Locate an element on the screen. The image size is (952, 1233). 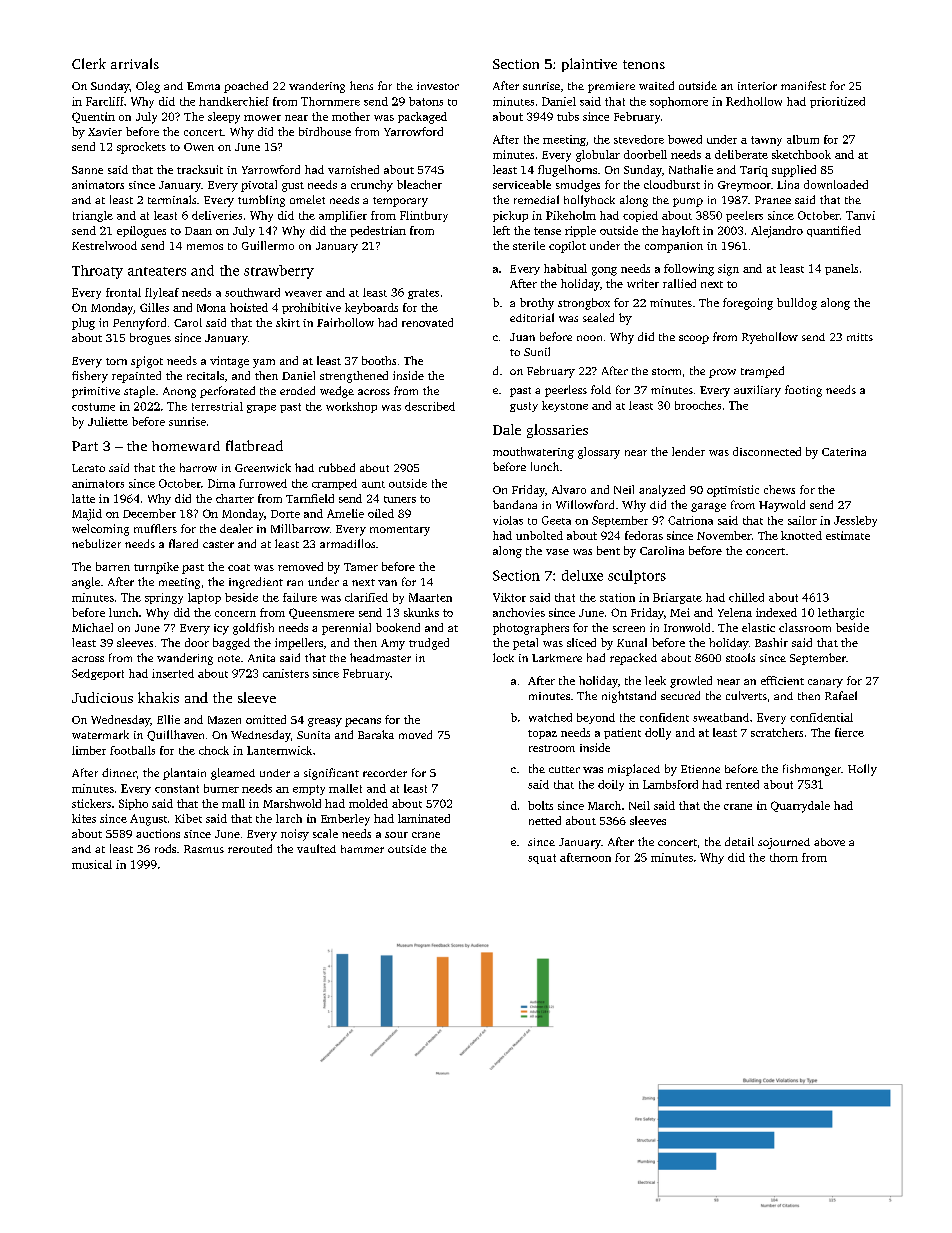
terminals is located at coordinates (172, 199).
